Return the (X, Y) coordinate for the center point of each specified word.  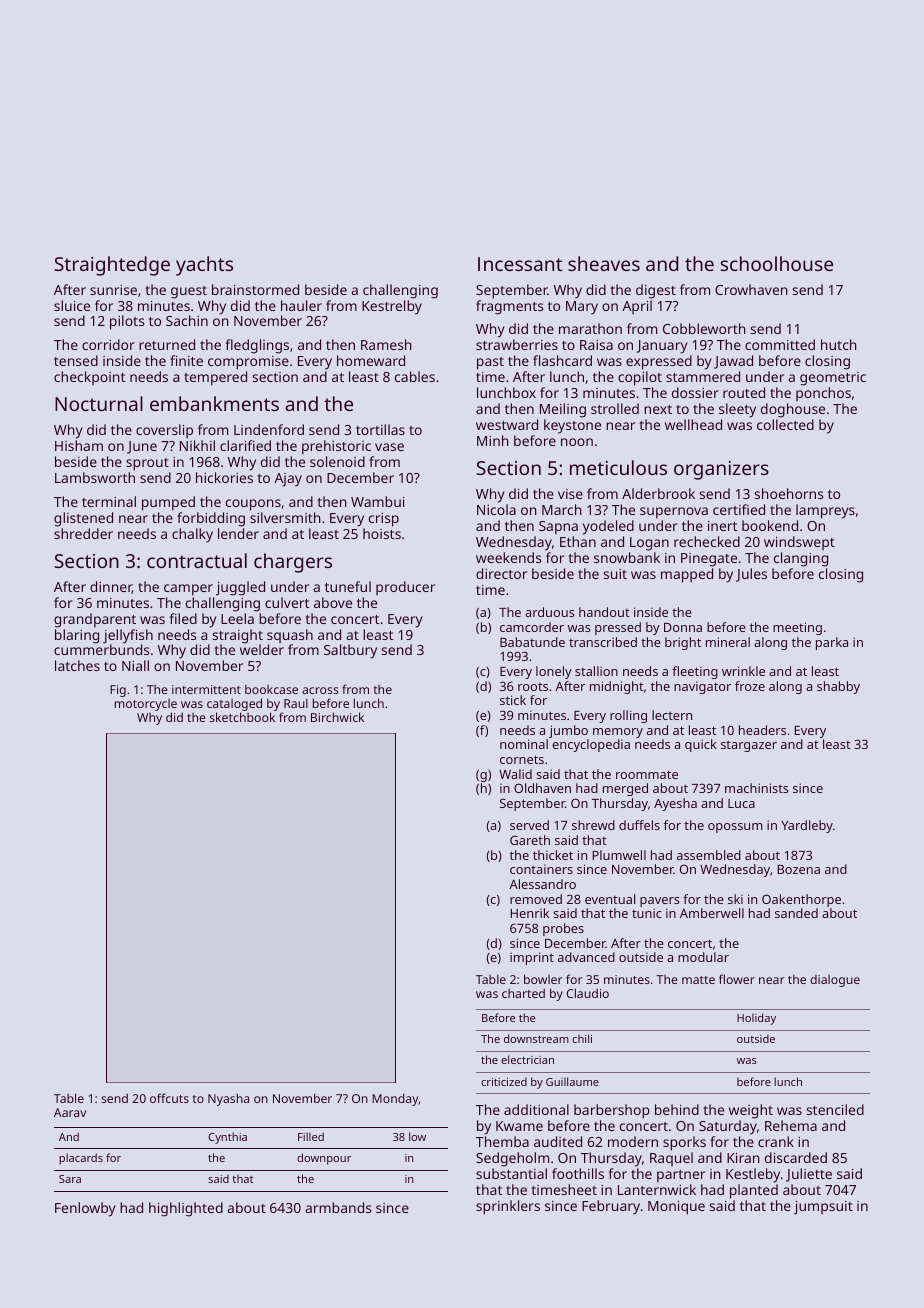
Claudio (588, 993)
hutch (839, 344)
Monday (395, 1099)
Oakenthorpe (801, 900)
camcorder (532, 627)
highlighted (186, 1209)
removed (536, 899)
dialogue (835, 981)
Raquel (671, 1159)
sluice (72, 305)
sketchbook (242, 717)
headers (762, 730)
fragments (509, 307)
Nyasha (228, 1099)
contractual (197, 560)
